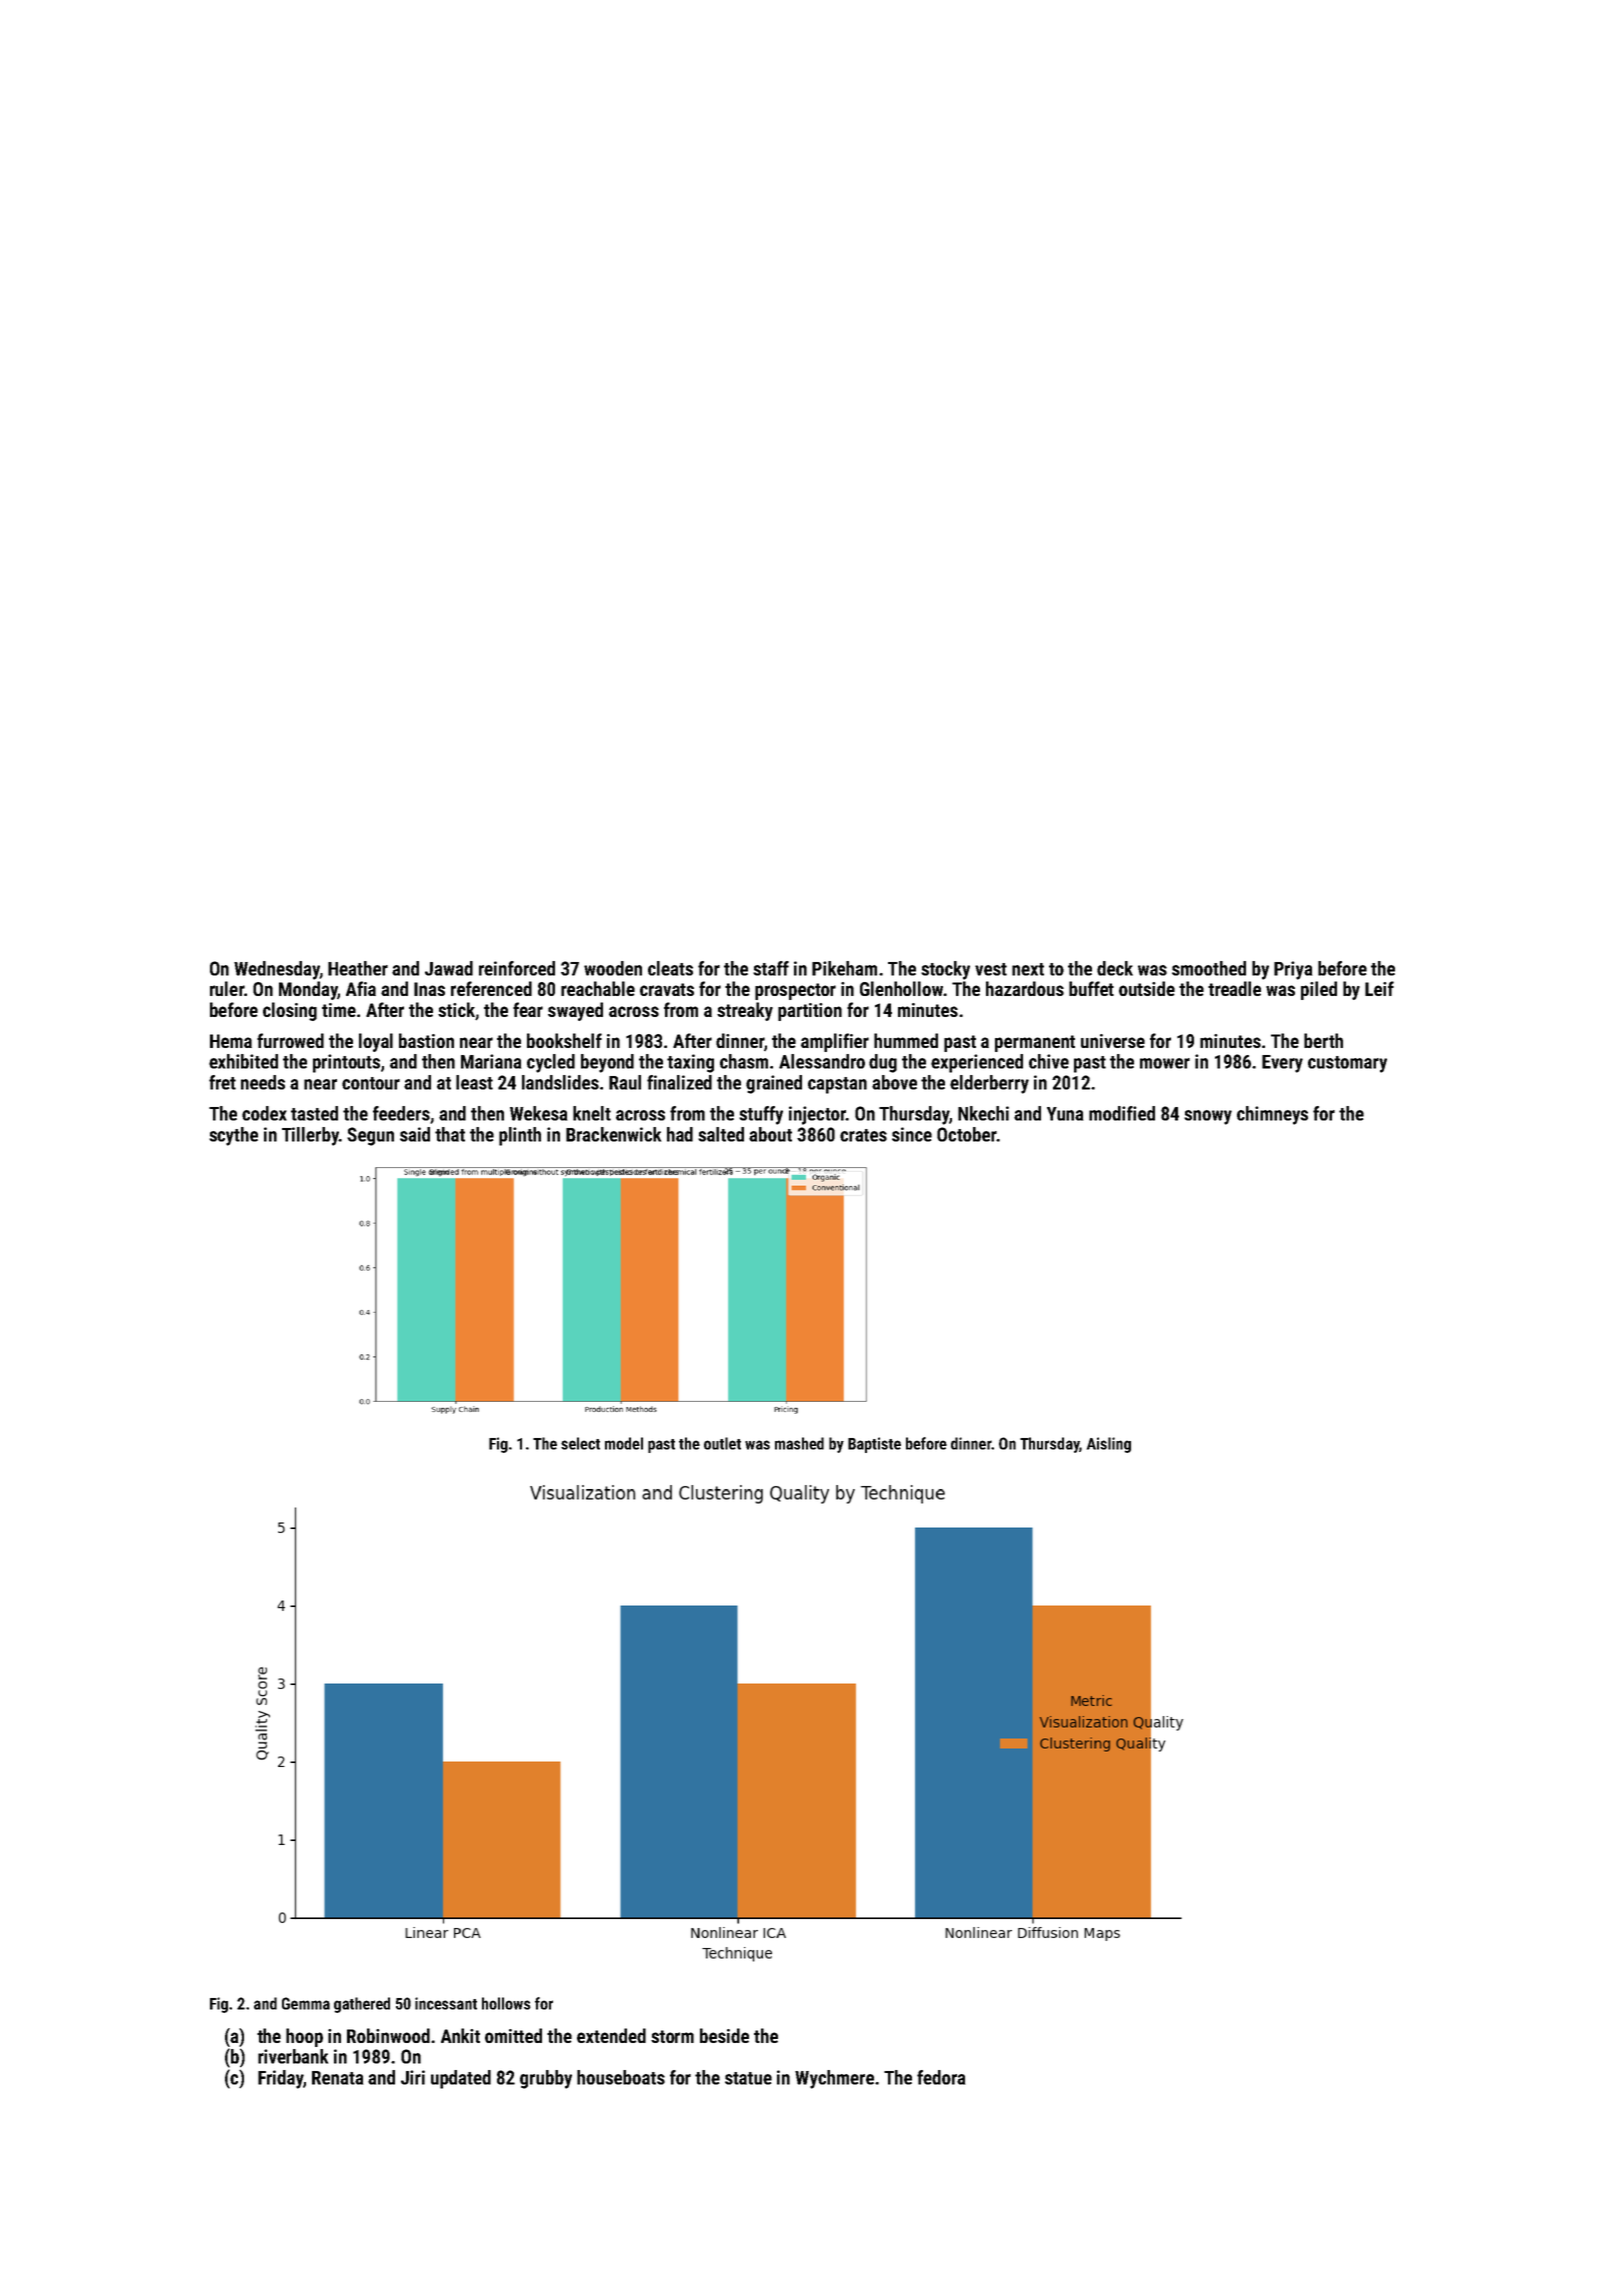  I want to click on piled, so click(1319, 990).
